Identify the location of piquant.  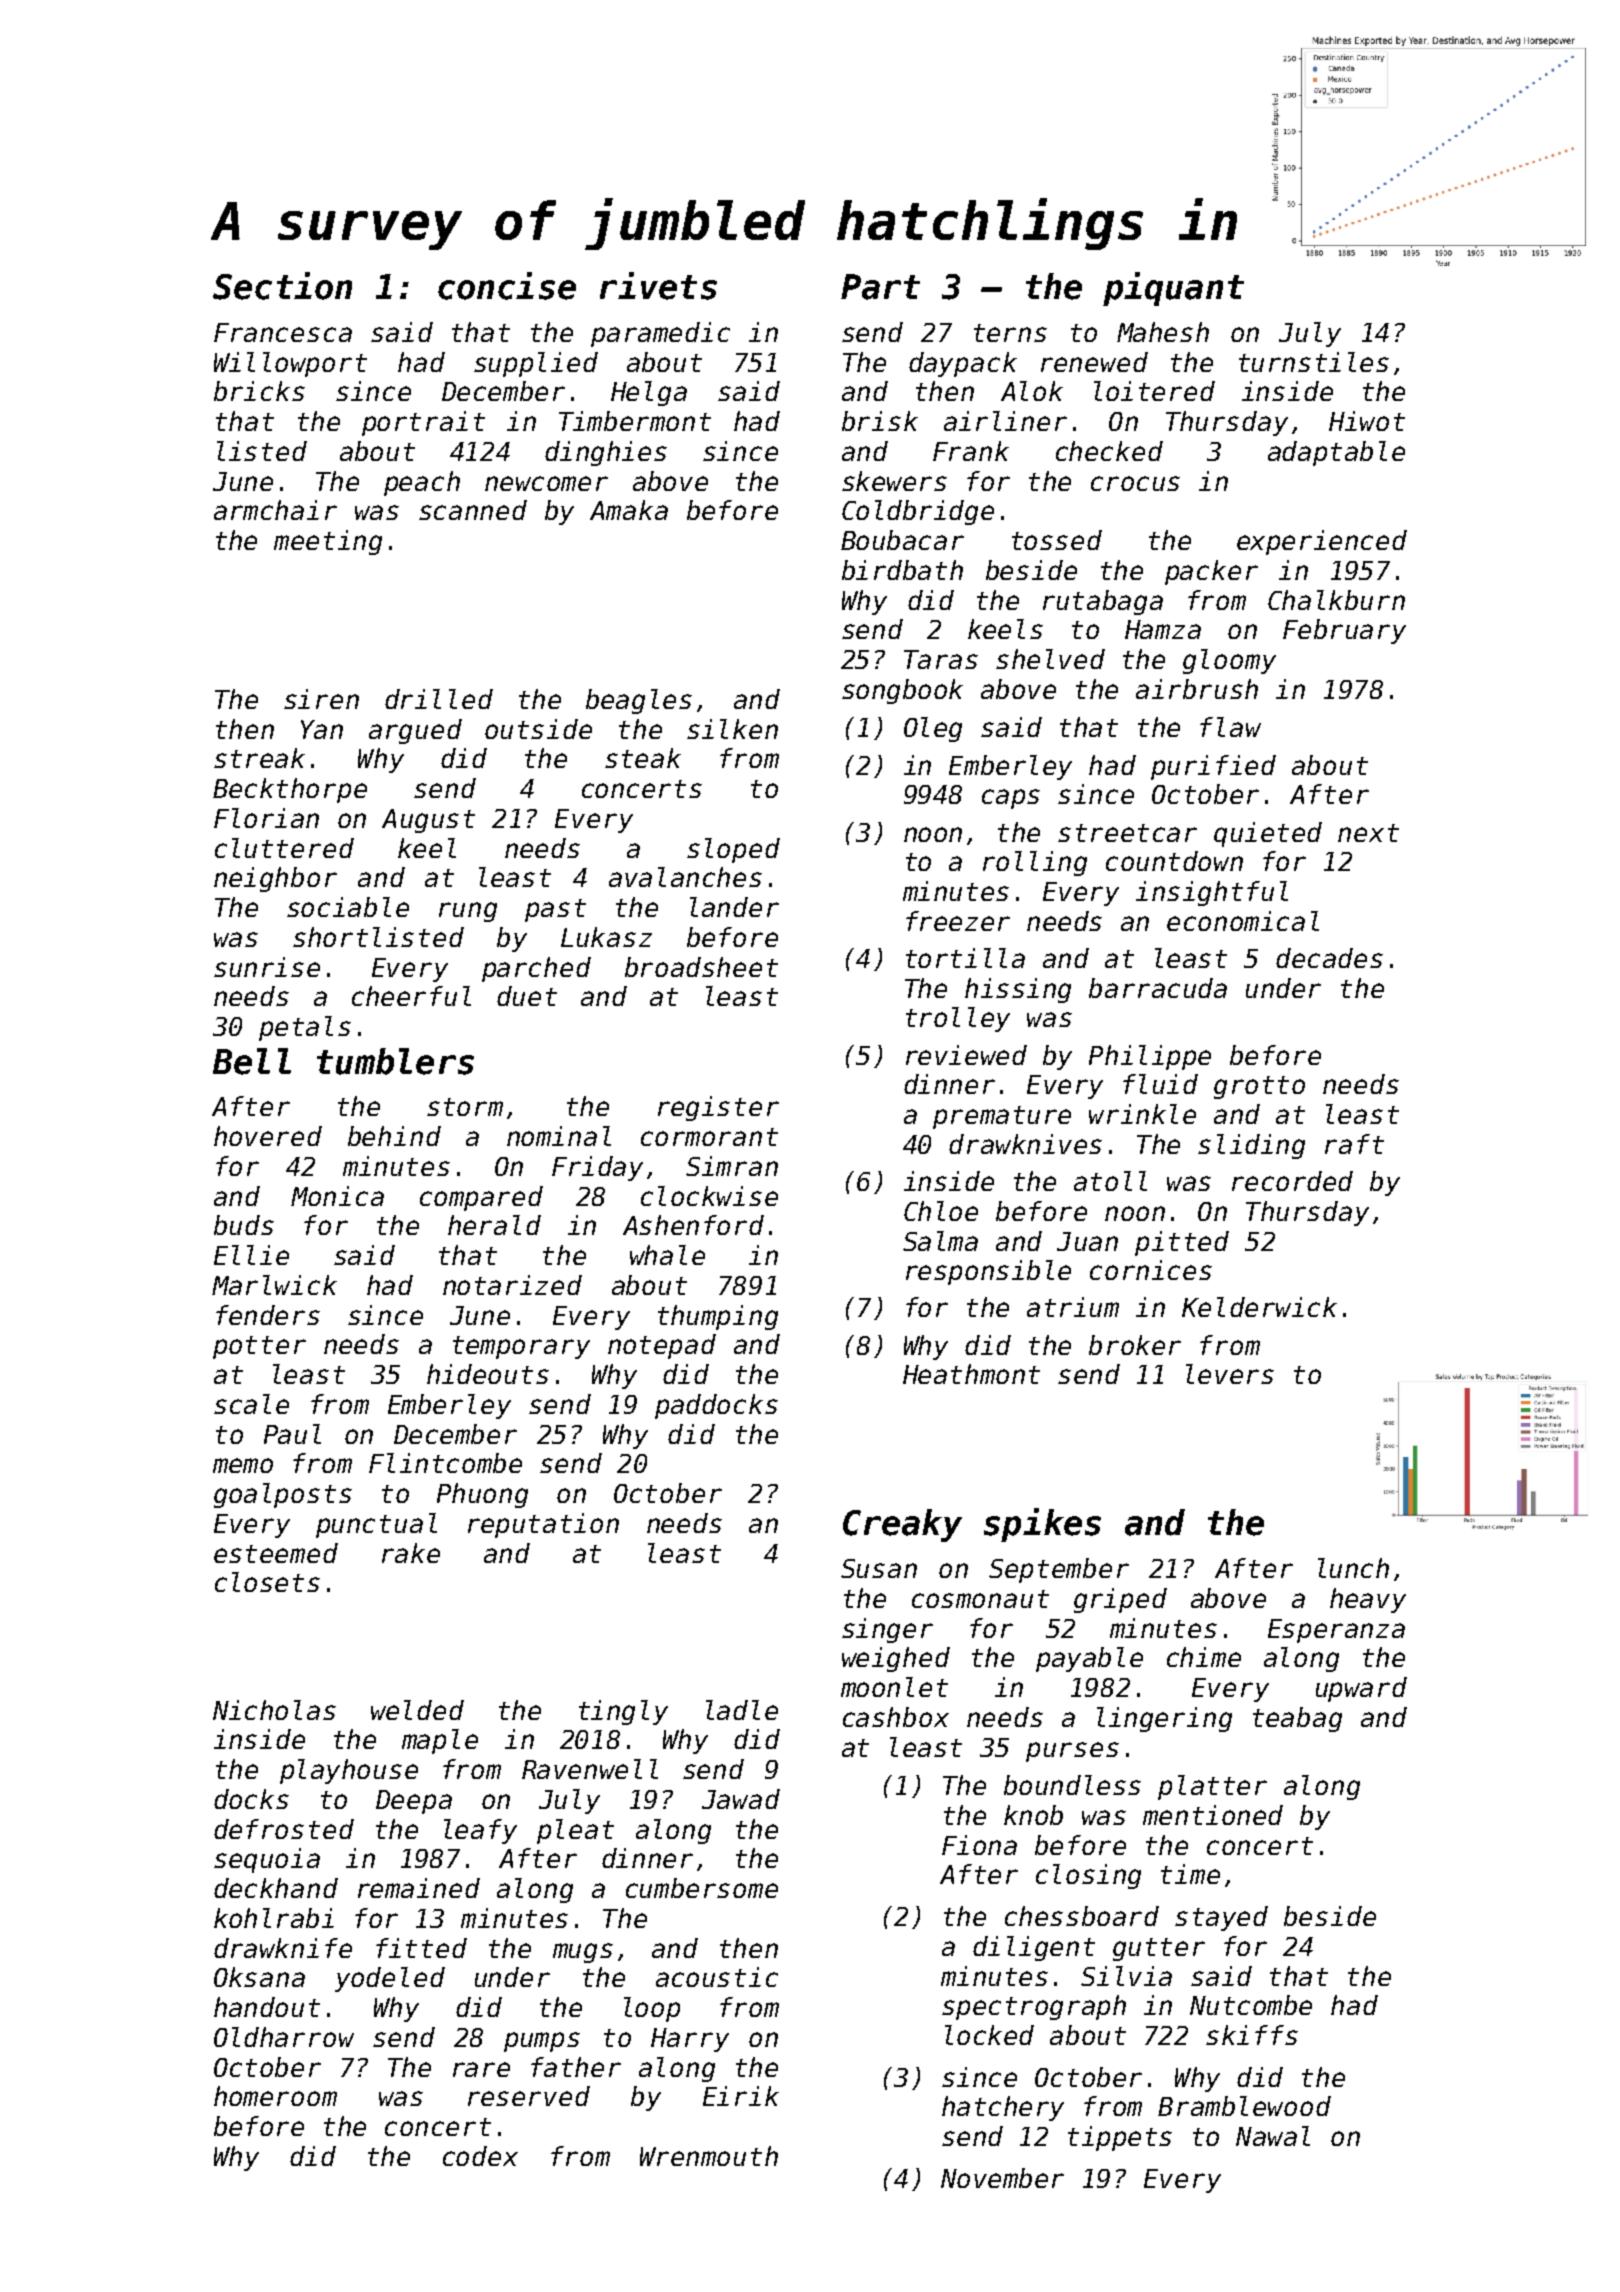
(1173, 289).
